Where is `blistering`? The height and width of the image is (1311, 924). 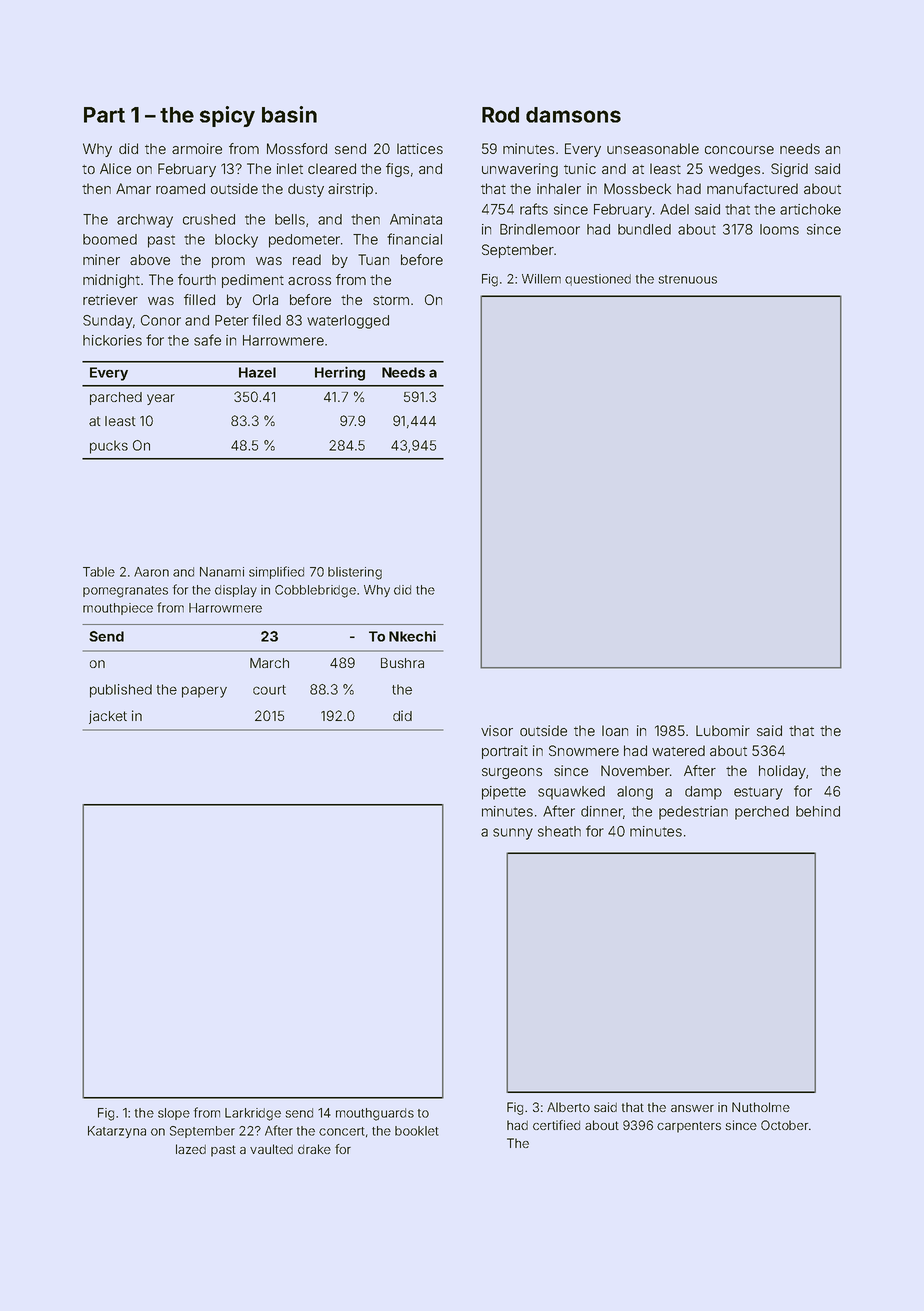
blistering is located at coordinates (355, 573).
